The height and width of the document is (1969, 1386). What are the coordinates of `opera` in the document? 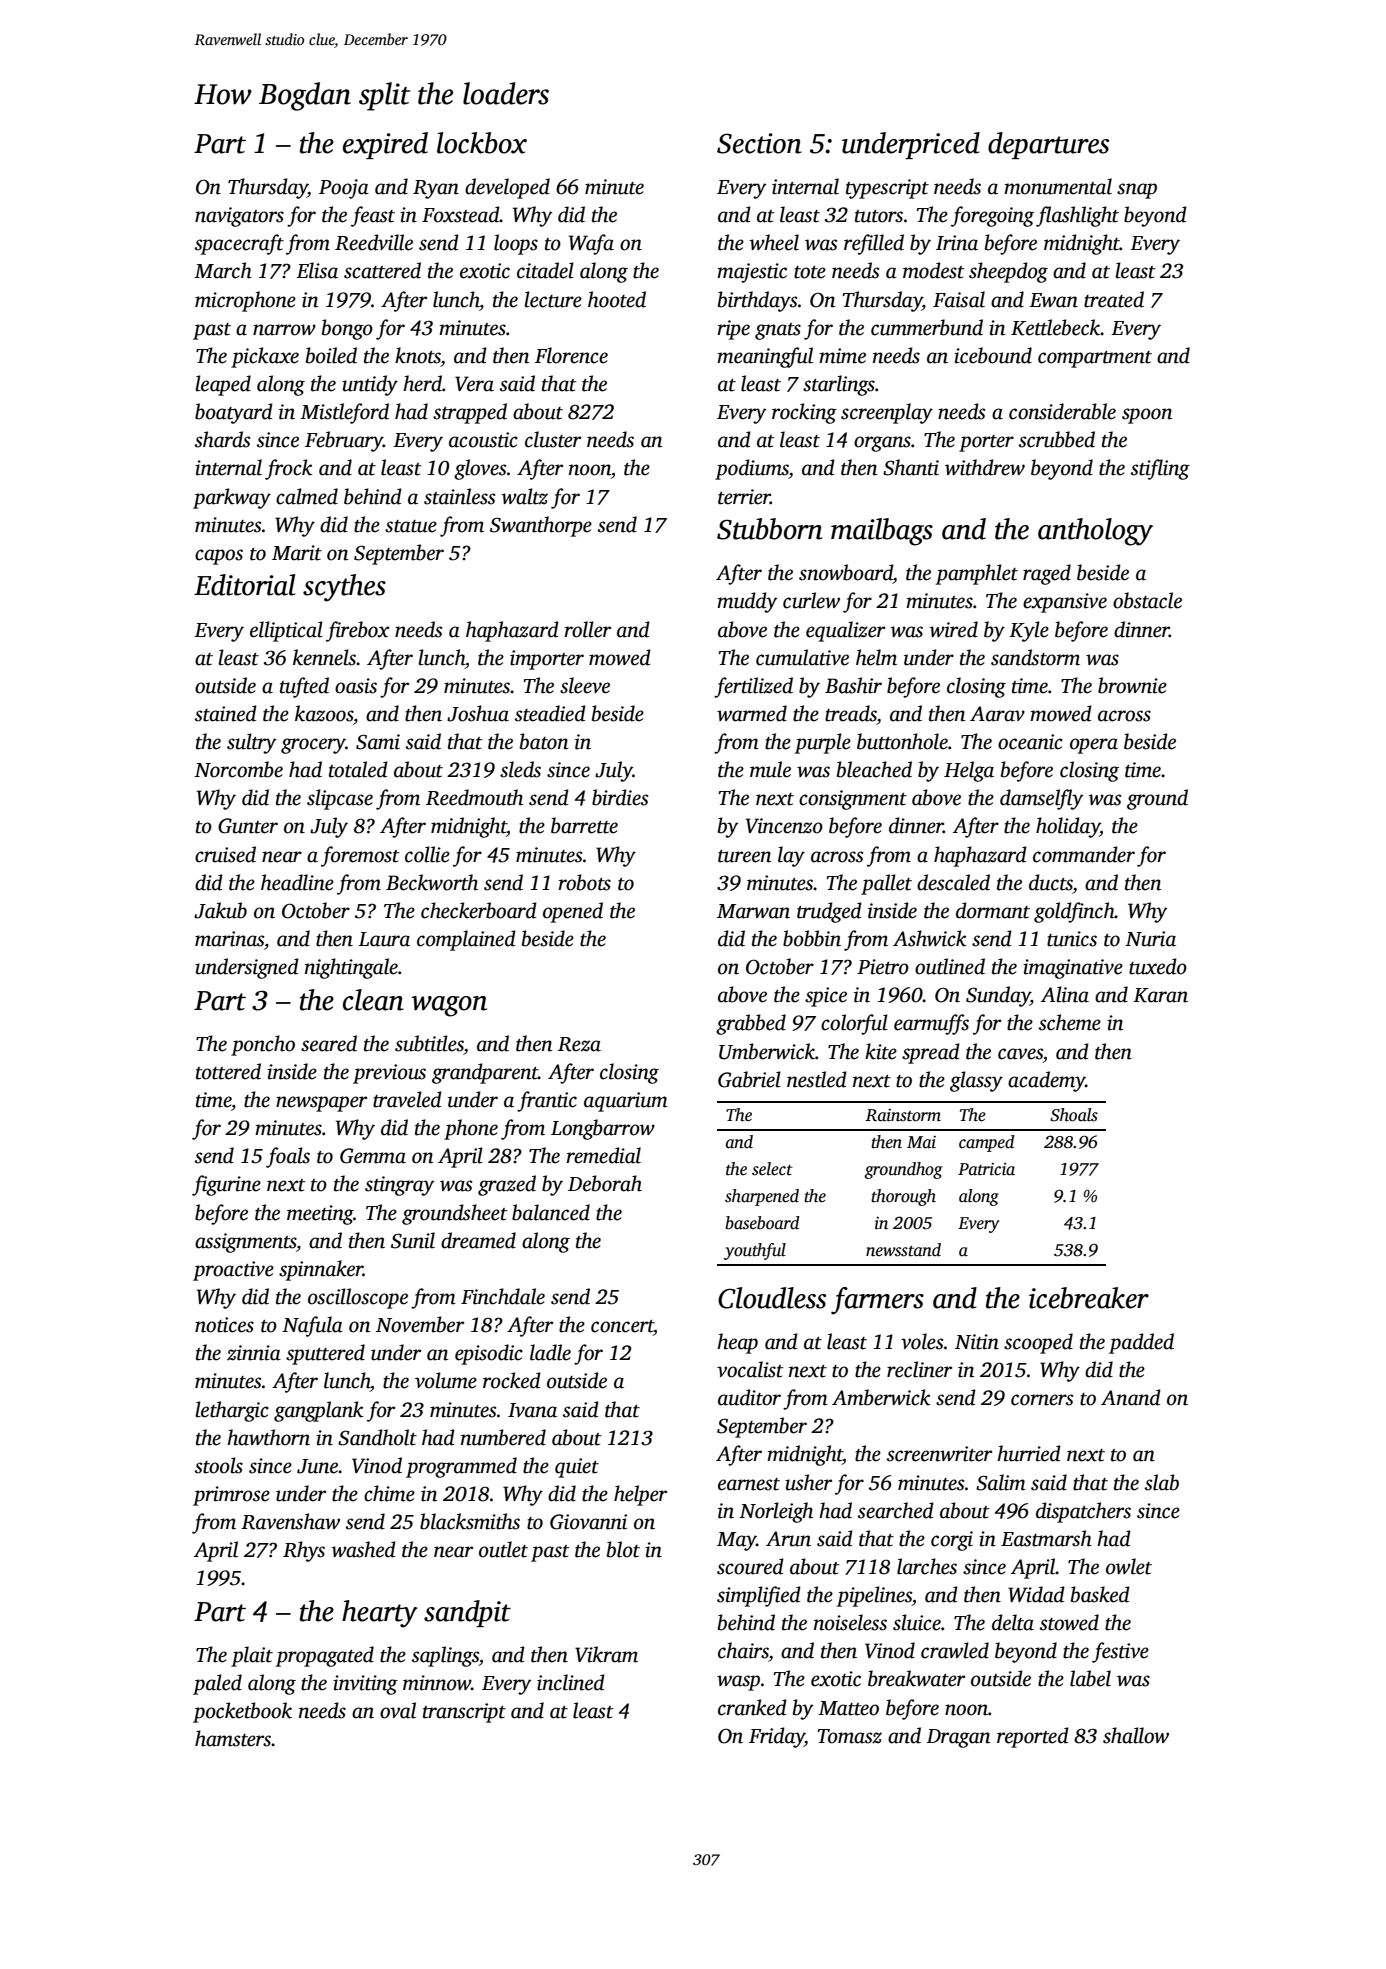 It's located at (1094, 746).
